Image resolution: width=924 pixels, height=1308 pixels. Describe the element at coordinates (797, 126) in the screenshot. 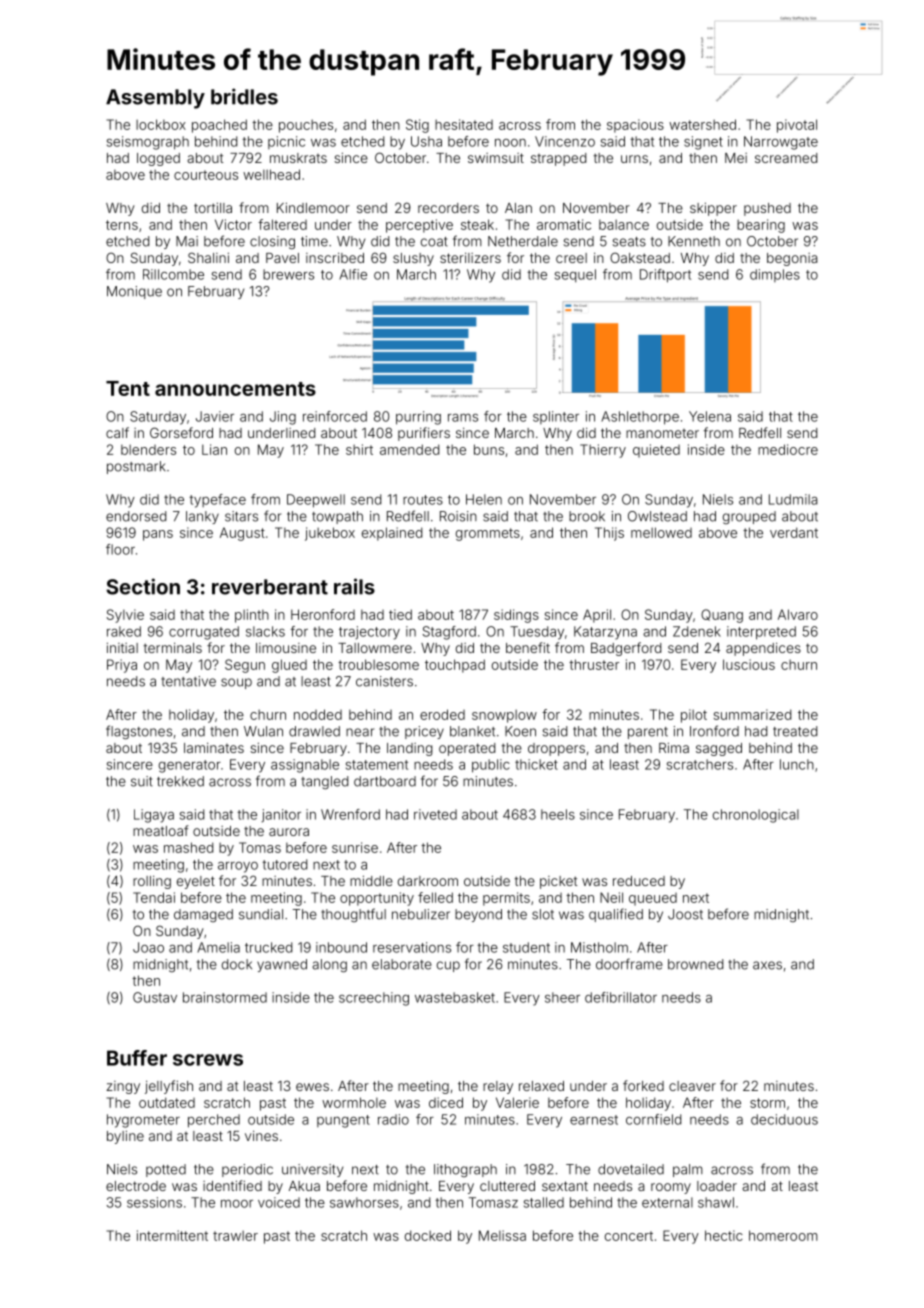

I see `pivotal` at that location.
